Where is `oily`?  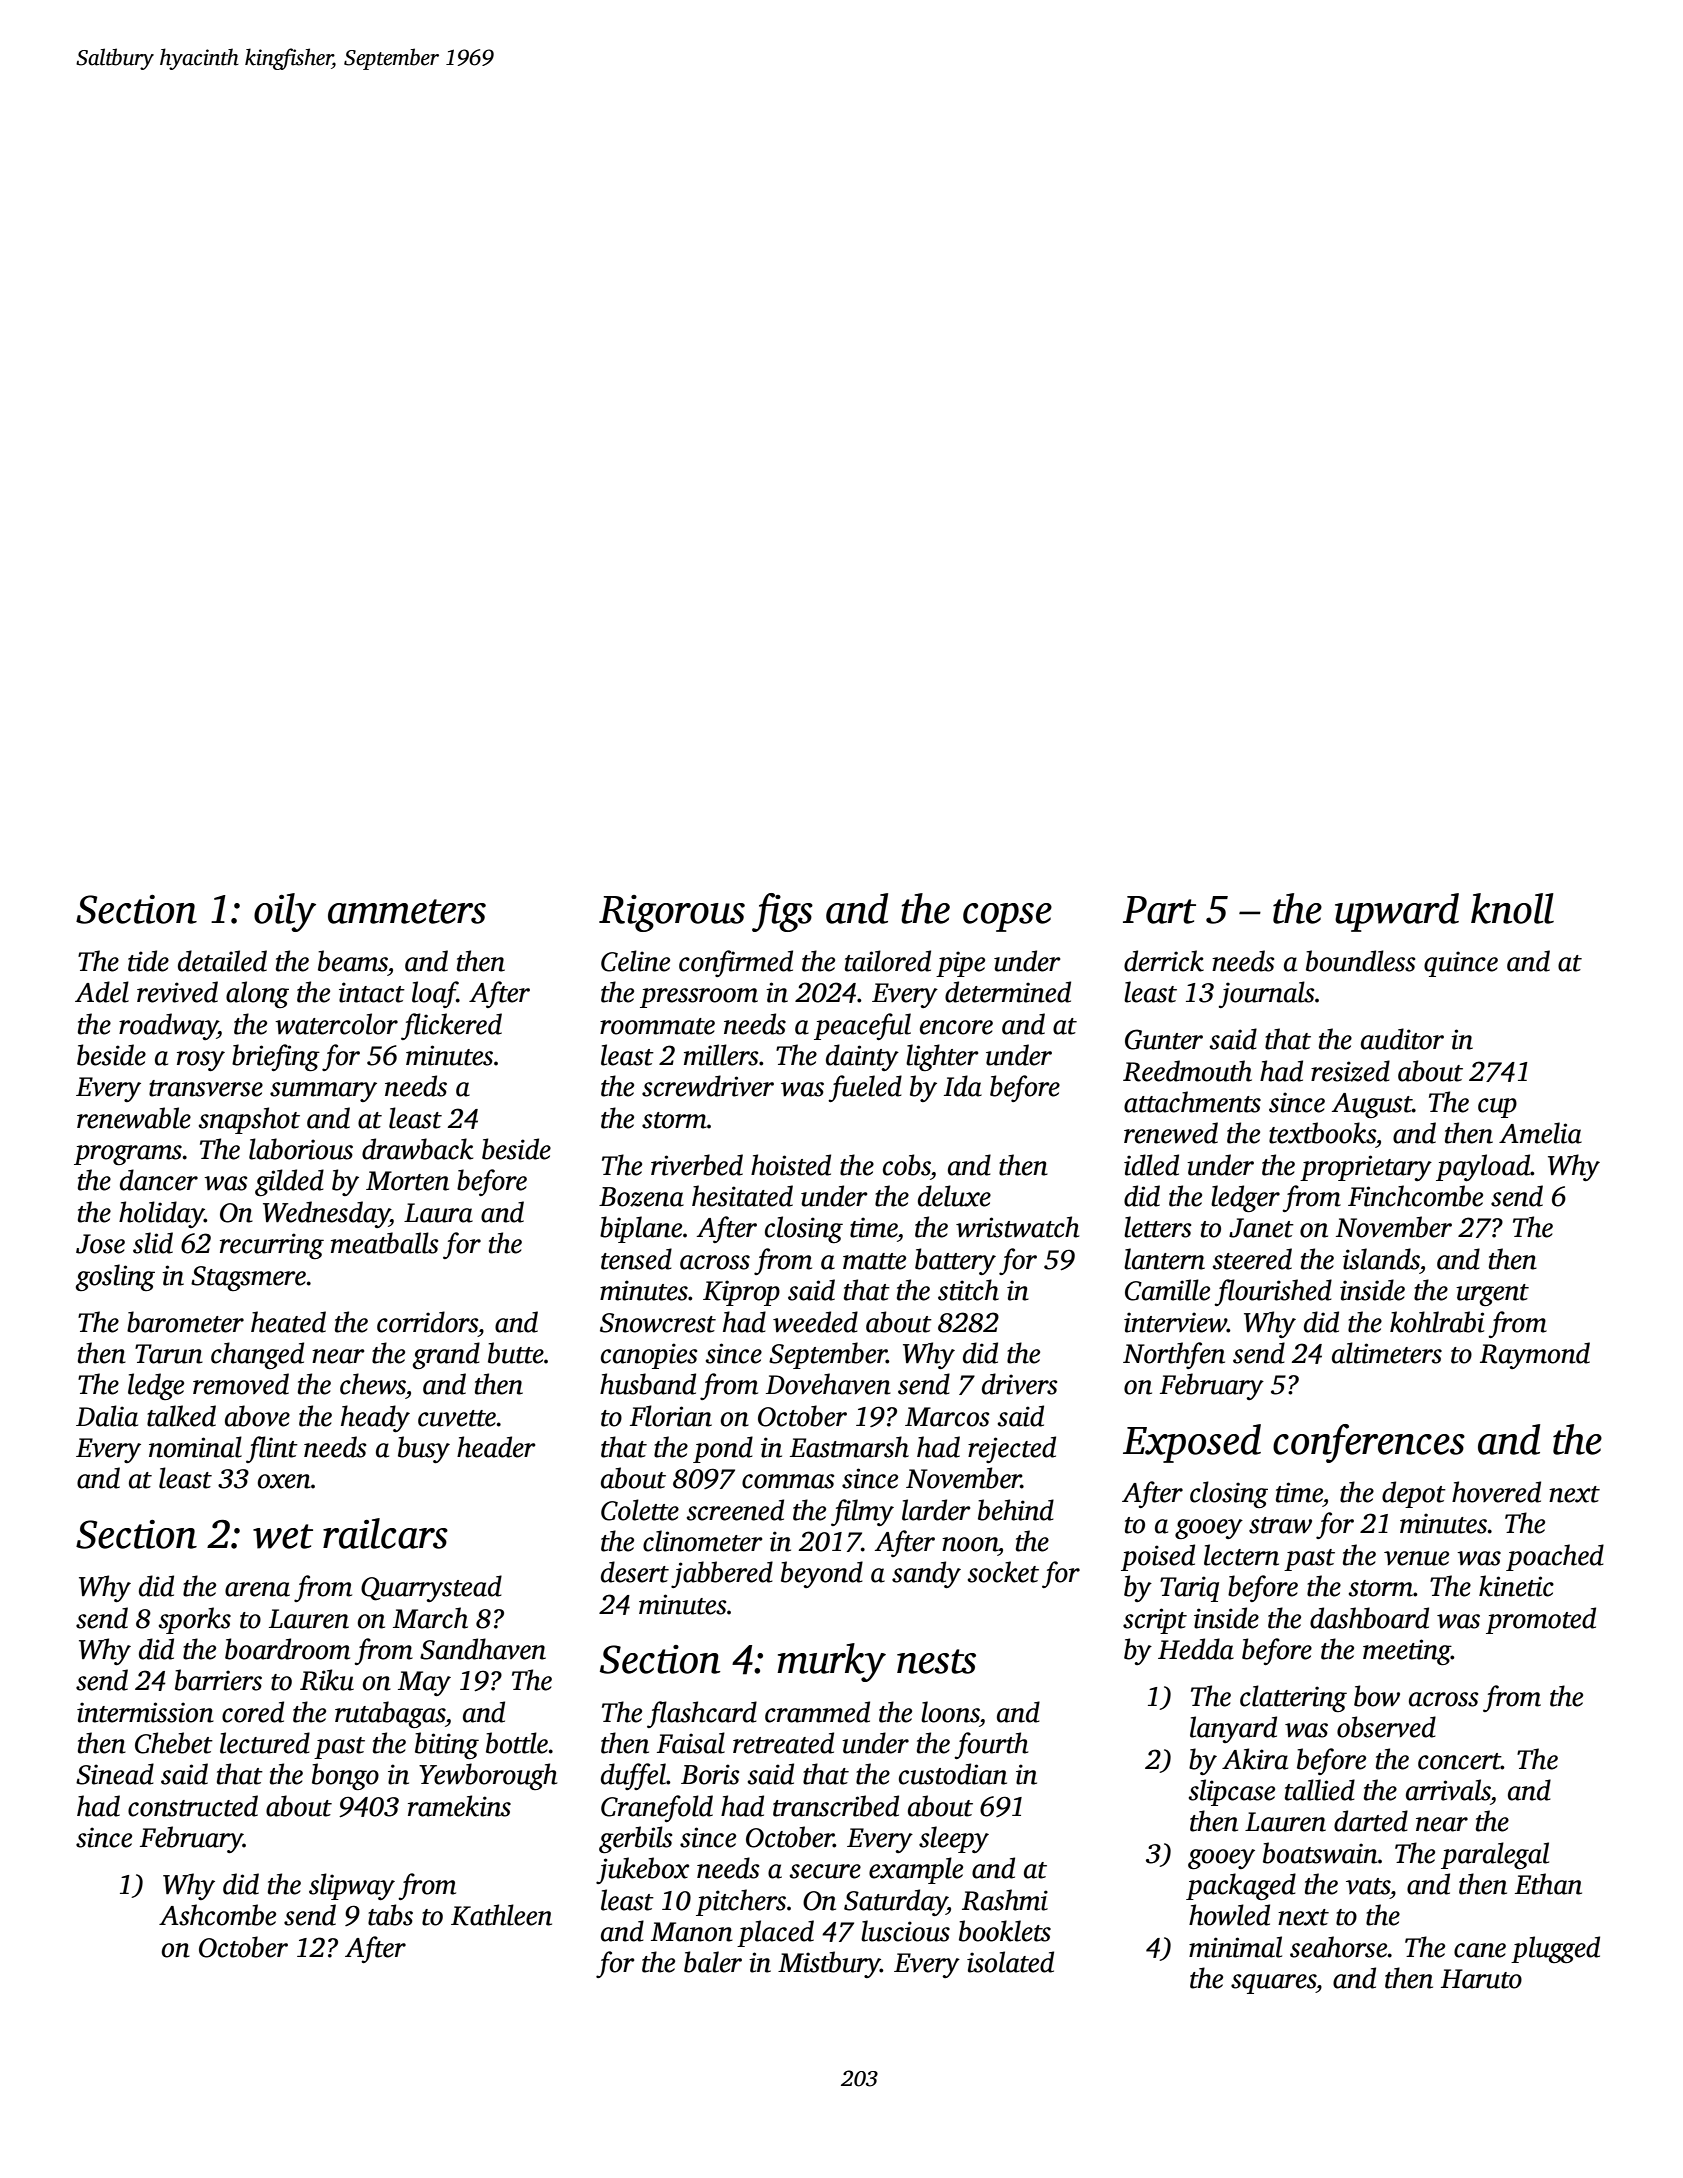 oily is located at coordinates (285, 912).
